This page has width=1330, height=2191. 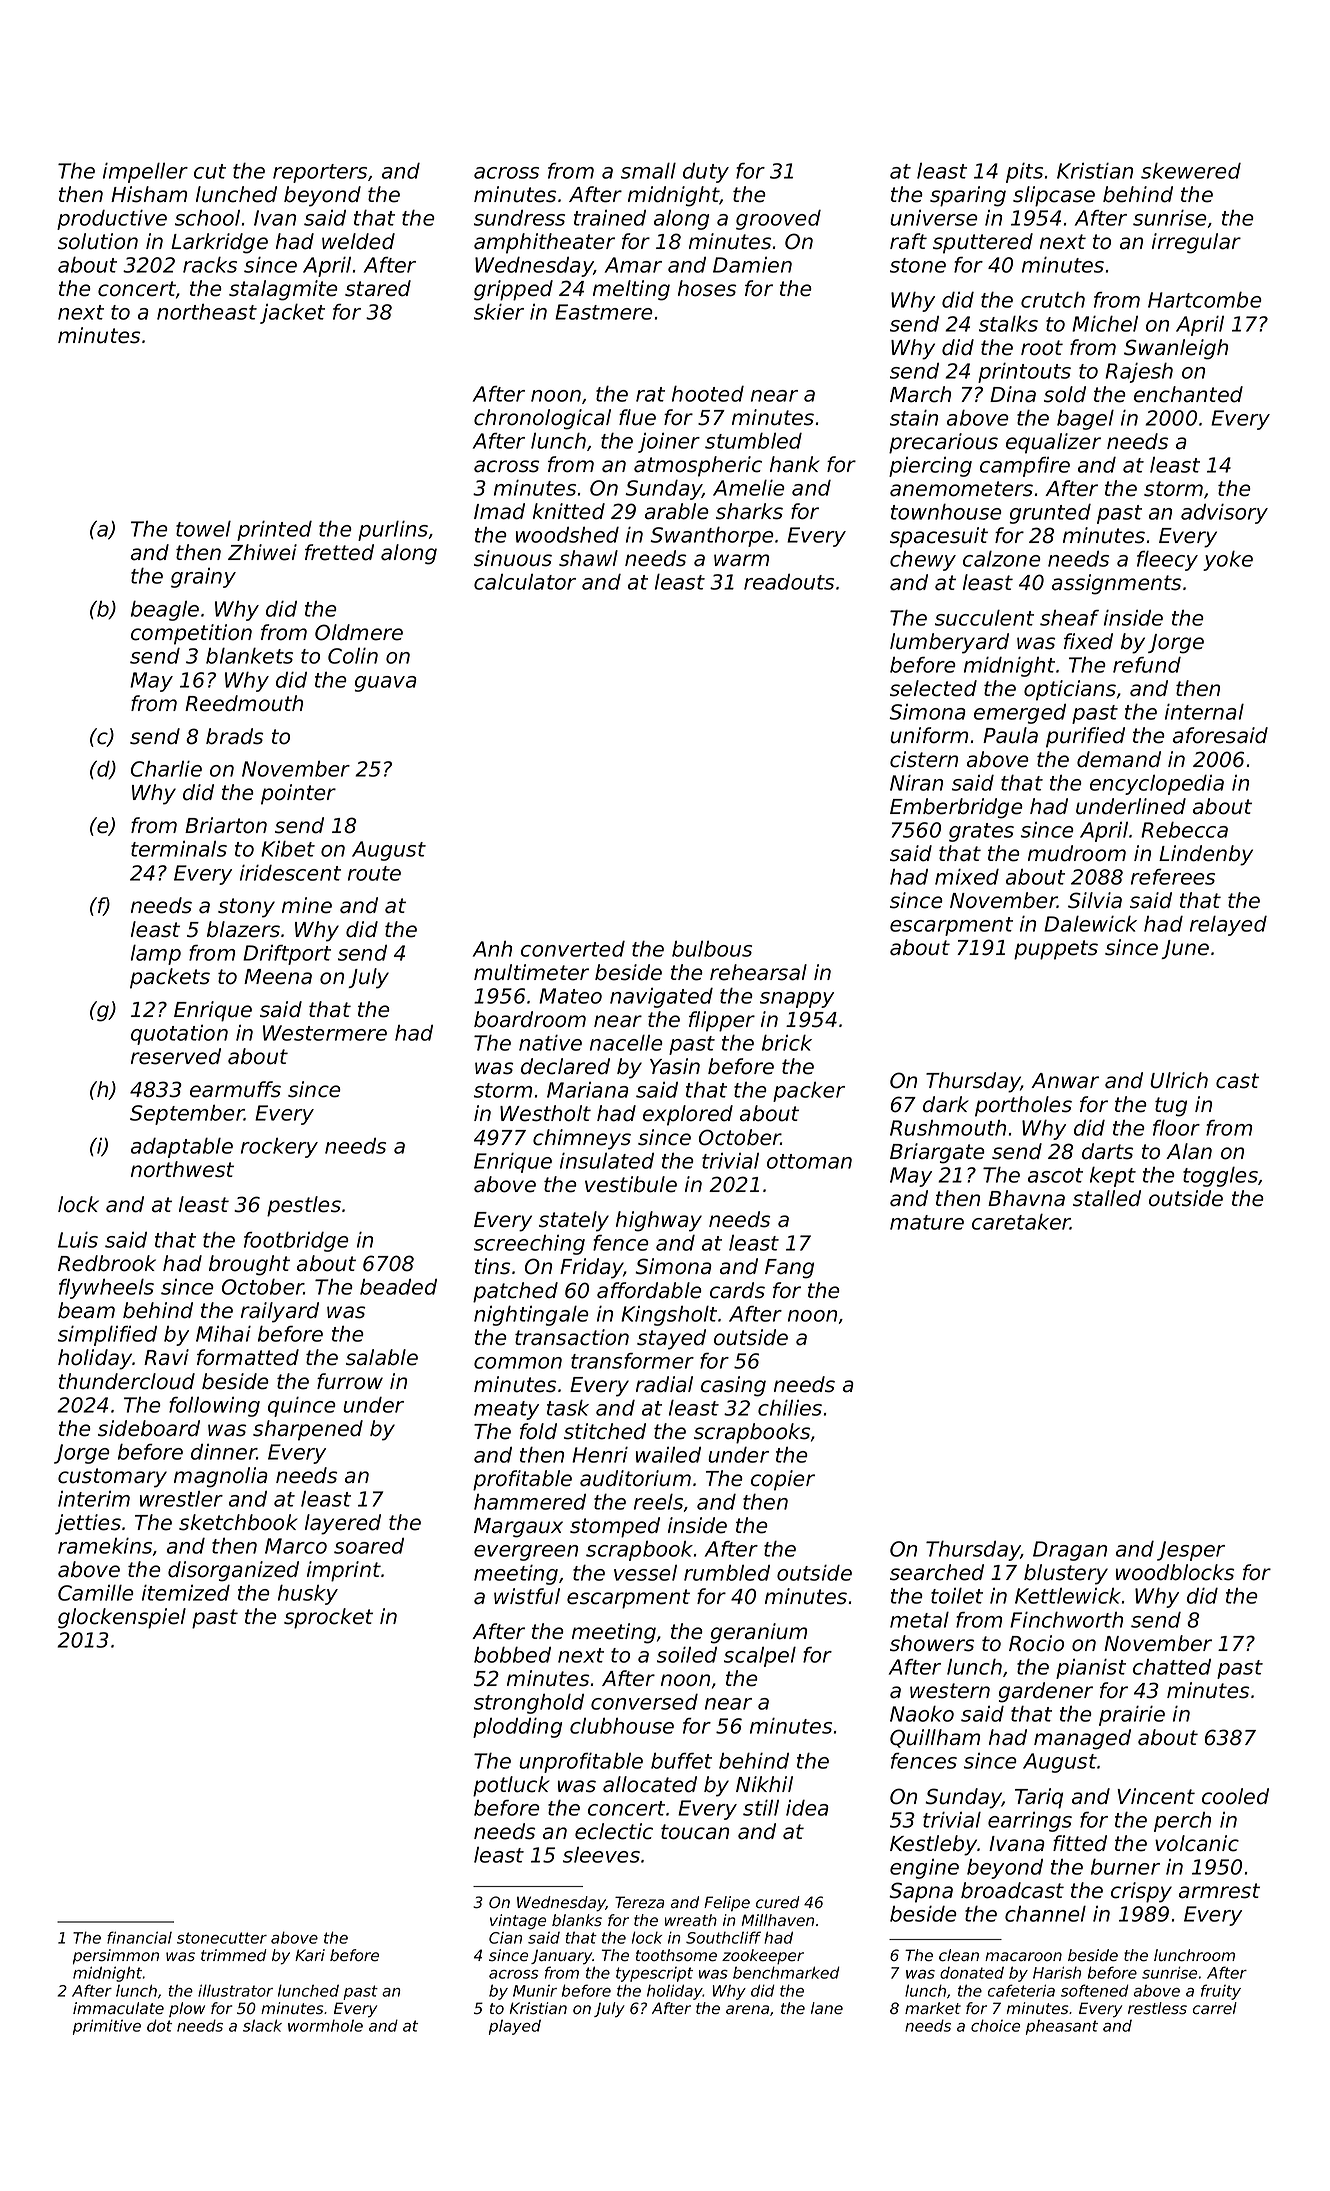 What do you see at coordinates (298, 794) in the page?
I see `pointer` at bounding box center [298, 794].
